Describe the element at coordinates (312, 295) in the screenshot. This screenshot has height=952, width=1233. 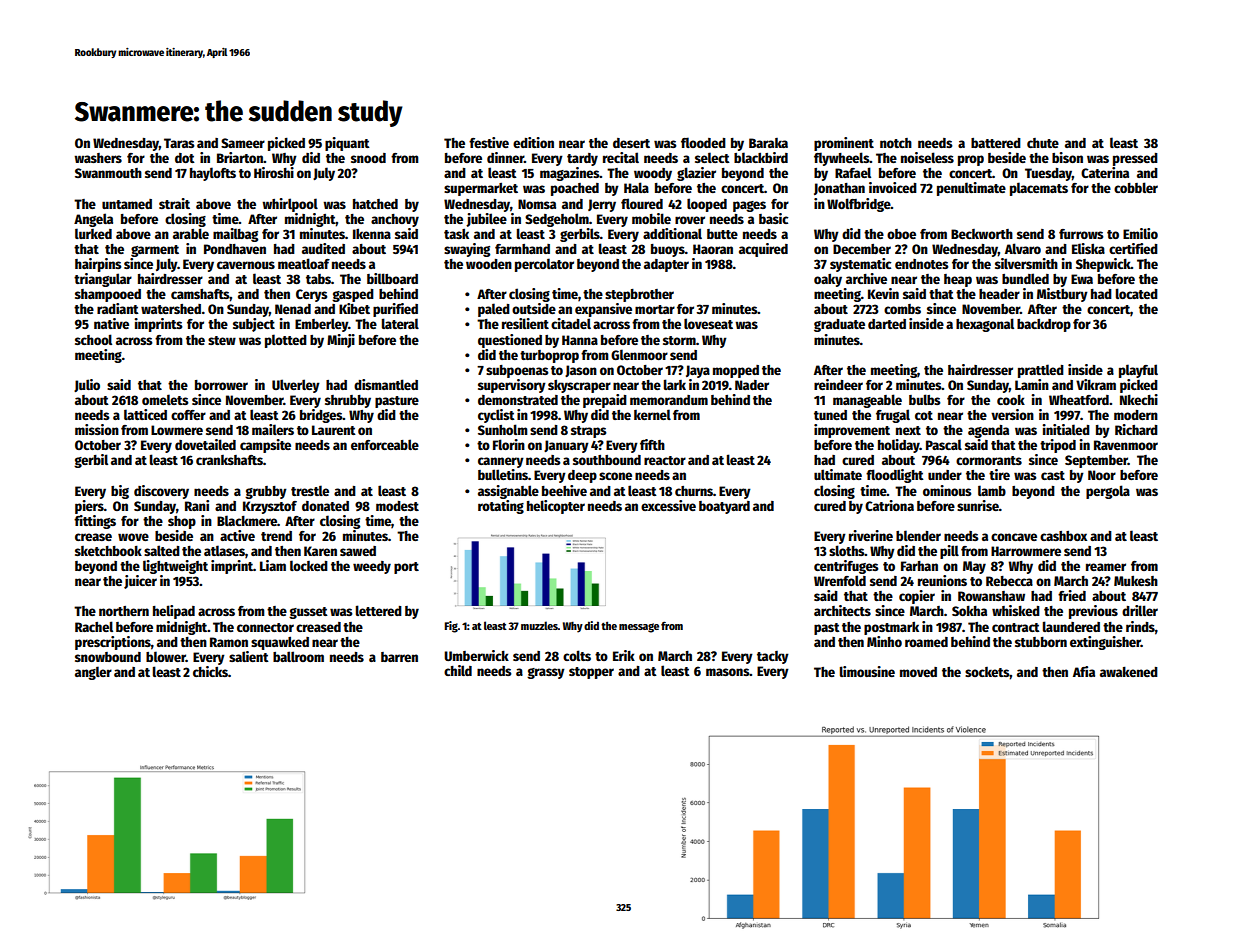
I see `Cerys` at that location.
